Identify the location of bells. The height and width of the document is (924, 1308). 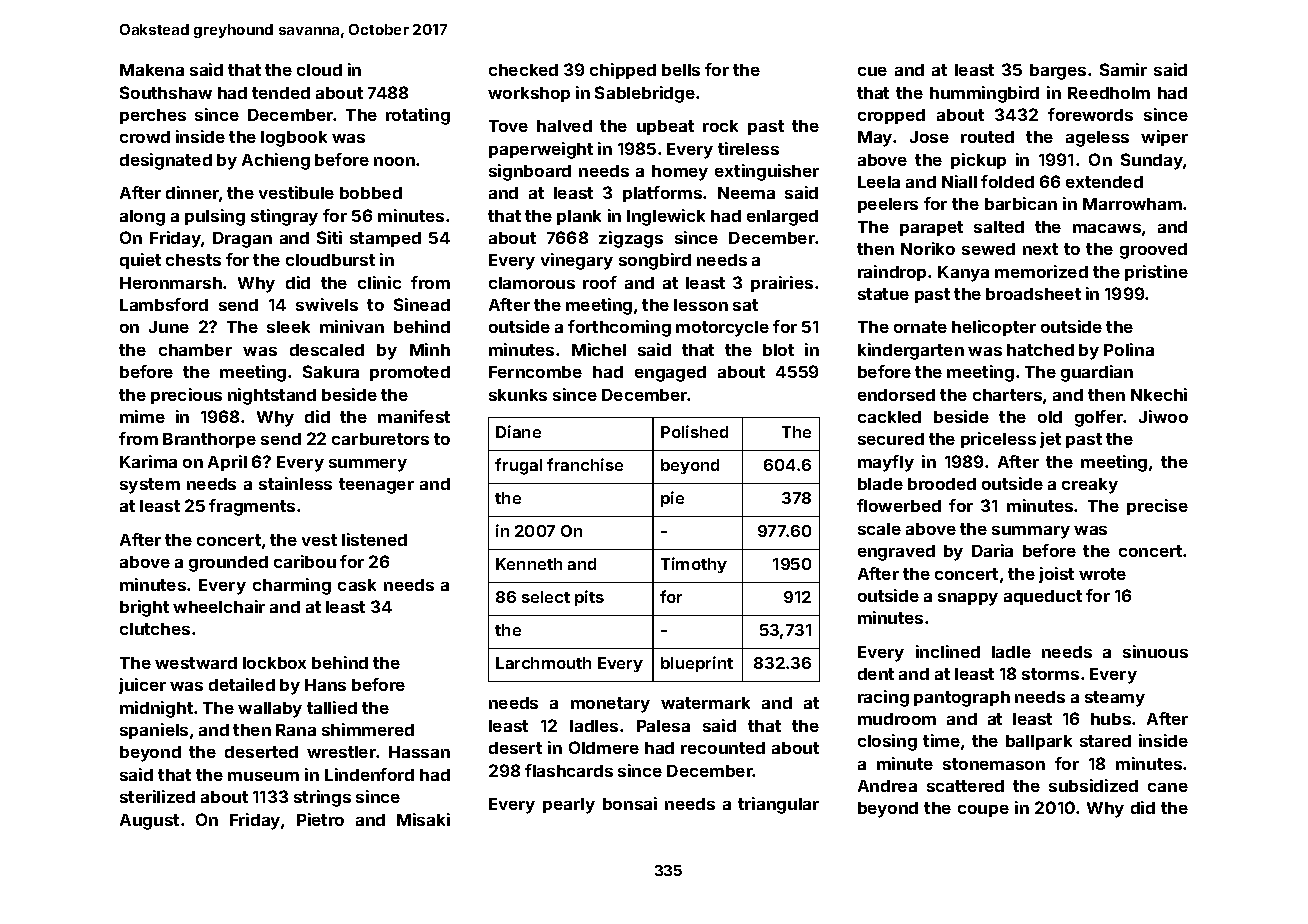
(681, 70).
